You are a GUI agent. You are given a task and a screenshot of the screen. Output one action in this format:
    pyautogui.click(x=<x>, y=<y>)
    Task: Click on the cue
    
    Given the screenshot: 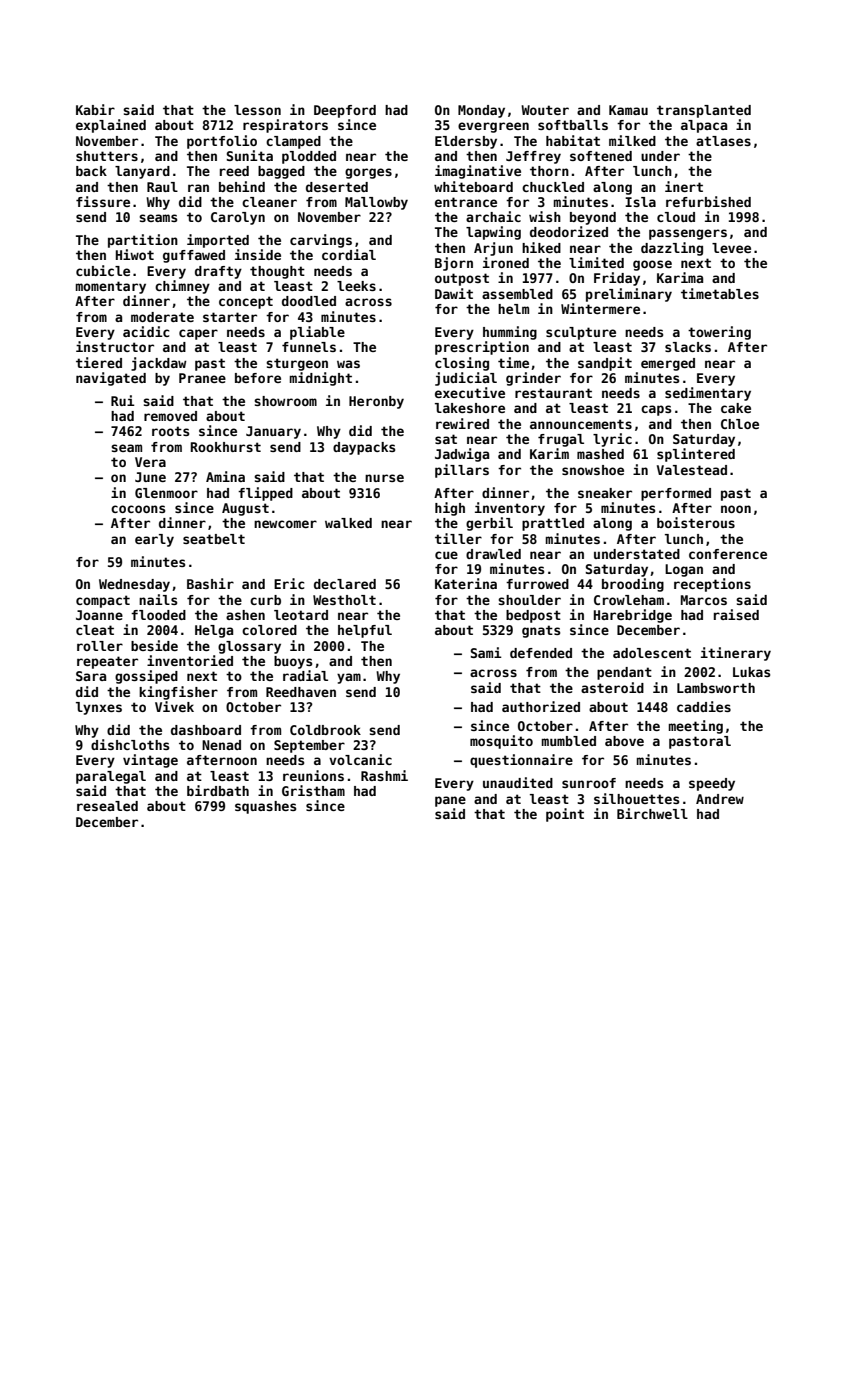 What is the action you would take?
    pyautogui.click(x=446, y=555)
